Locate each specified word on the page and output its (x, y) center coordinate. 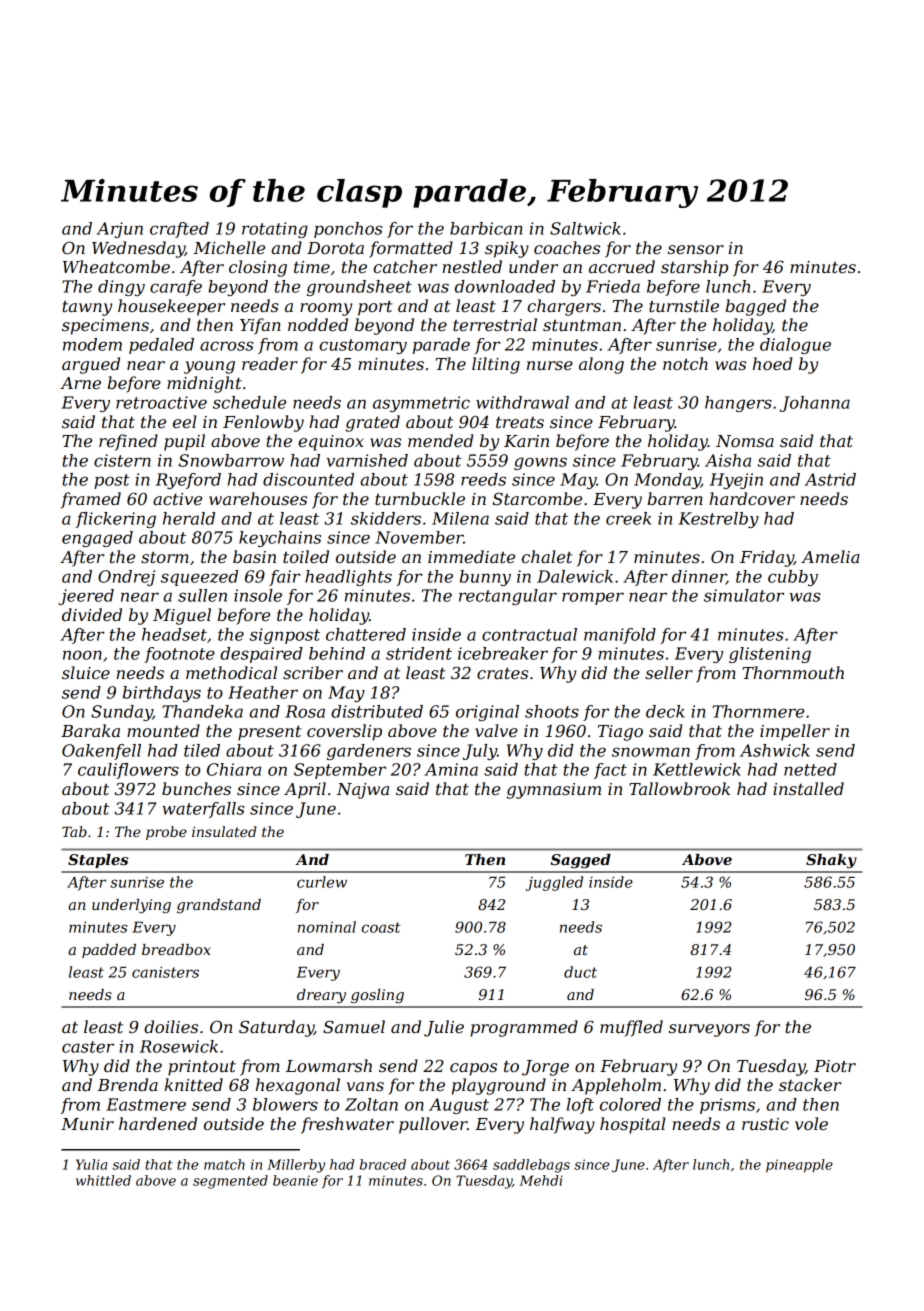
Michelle (229, 247)
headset (174, 634)
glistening (770, 655)
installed (808, 788)
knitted (194, 1084)
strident (419, 653)
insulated (224, 831)
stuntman (582, 325)
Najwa (363, 791)
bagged (756, 307)
